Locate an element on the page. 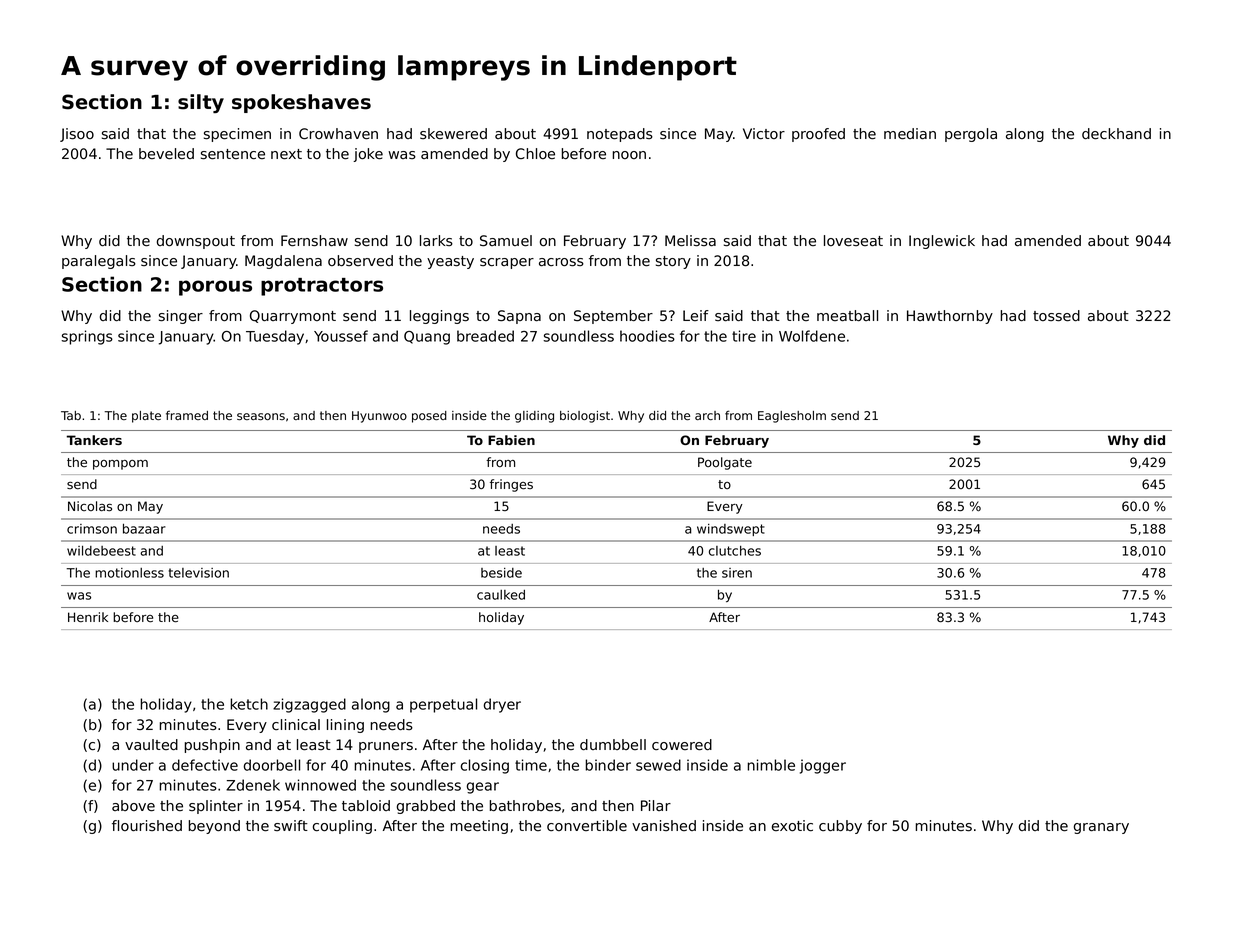 This document has width=1233, height=952. deckhand is located at coordinates (1116, 134).
